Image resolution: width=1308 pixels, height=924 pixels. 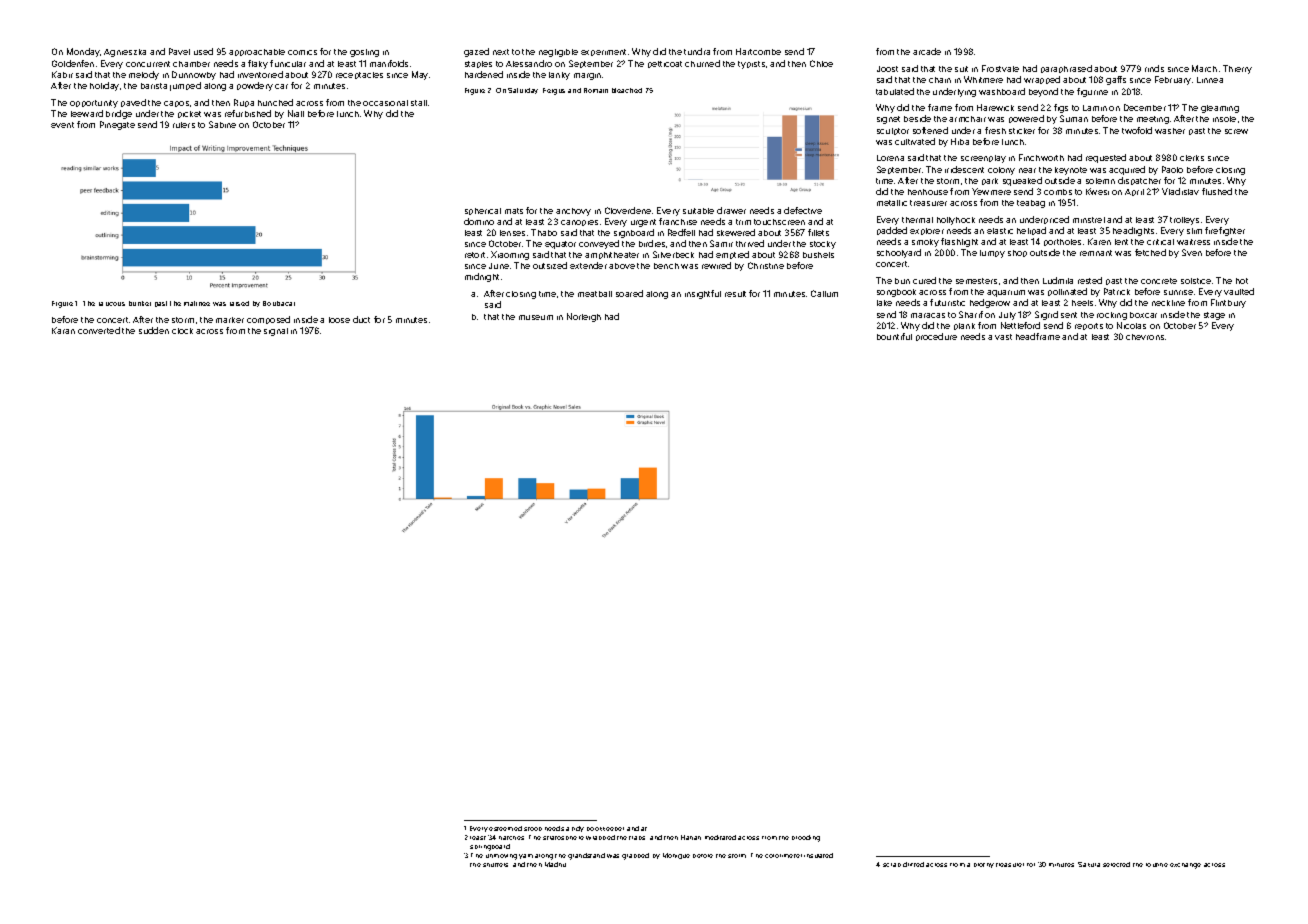 What do you see at coordinates (821, 63) in the screenshot?
I see `Chloe` at bounding box center [821, 63].
